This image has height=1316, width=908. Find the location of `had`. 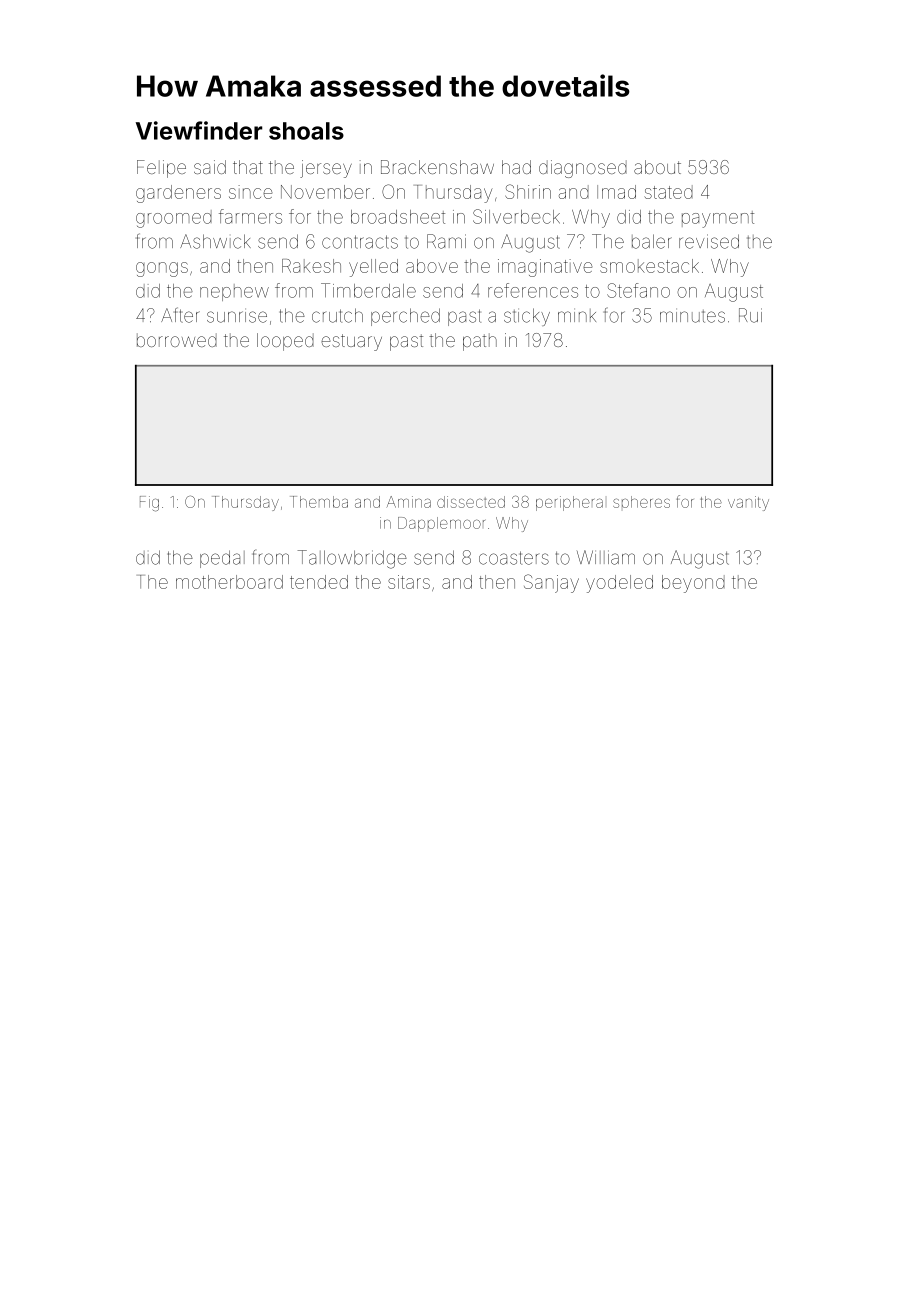

had is located at coordinates (516, 167).
